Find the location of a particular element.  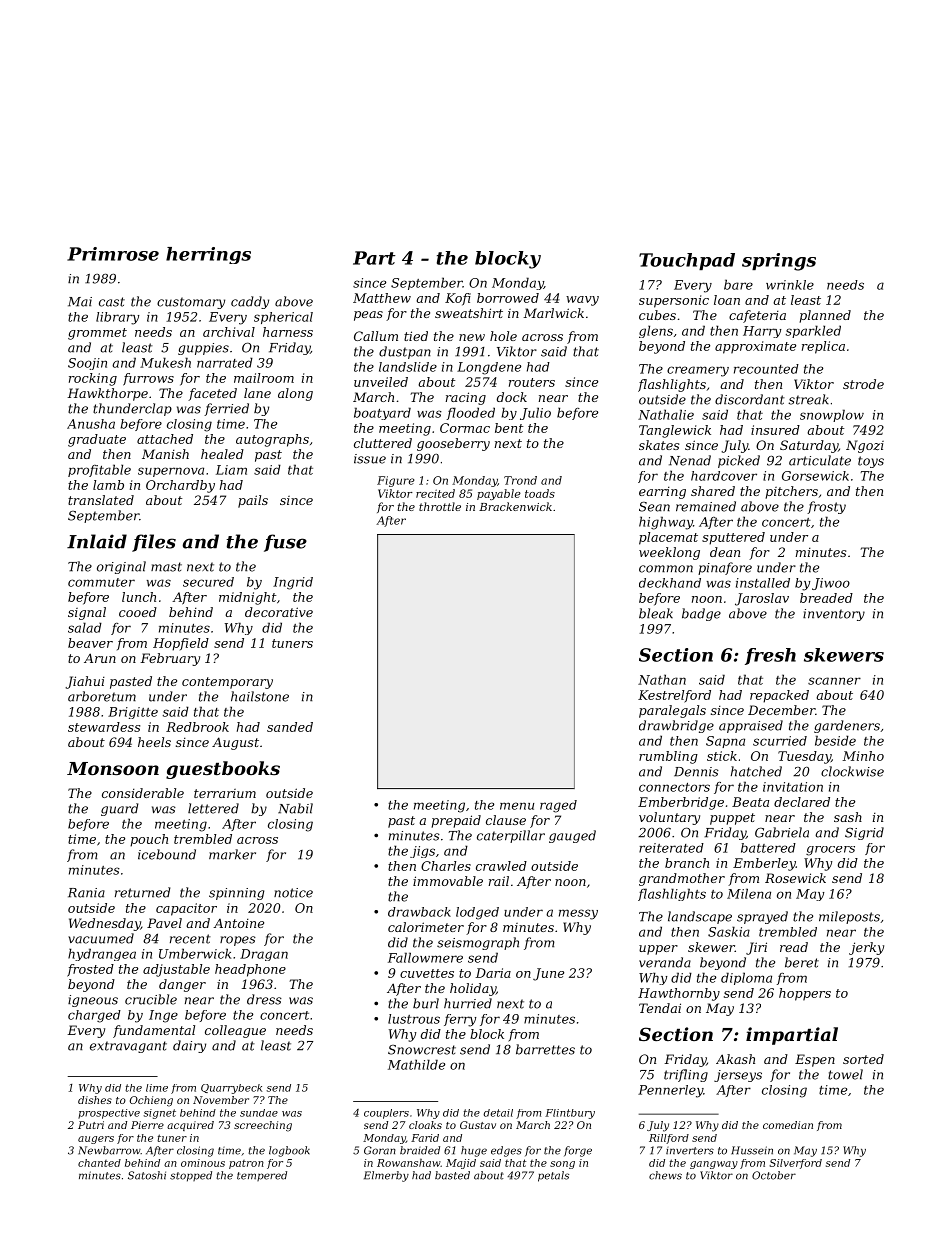

crucible is located at coordinates (151, 999).
